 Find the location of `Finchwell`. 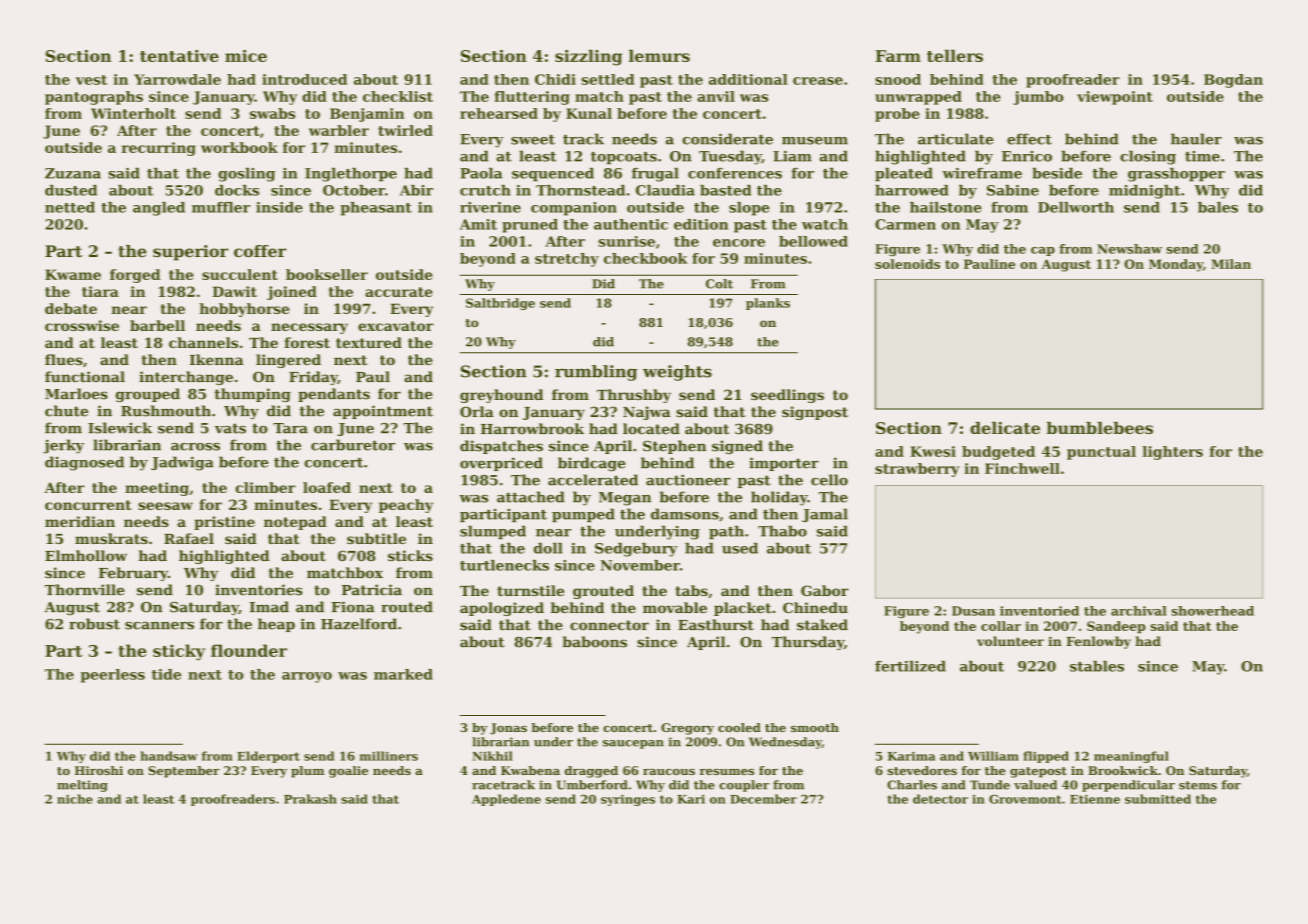

Finchwell is located at coordinates (1022, 468).
